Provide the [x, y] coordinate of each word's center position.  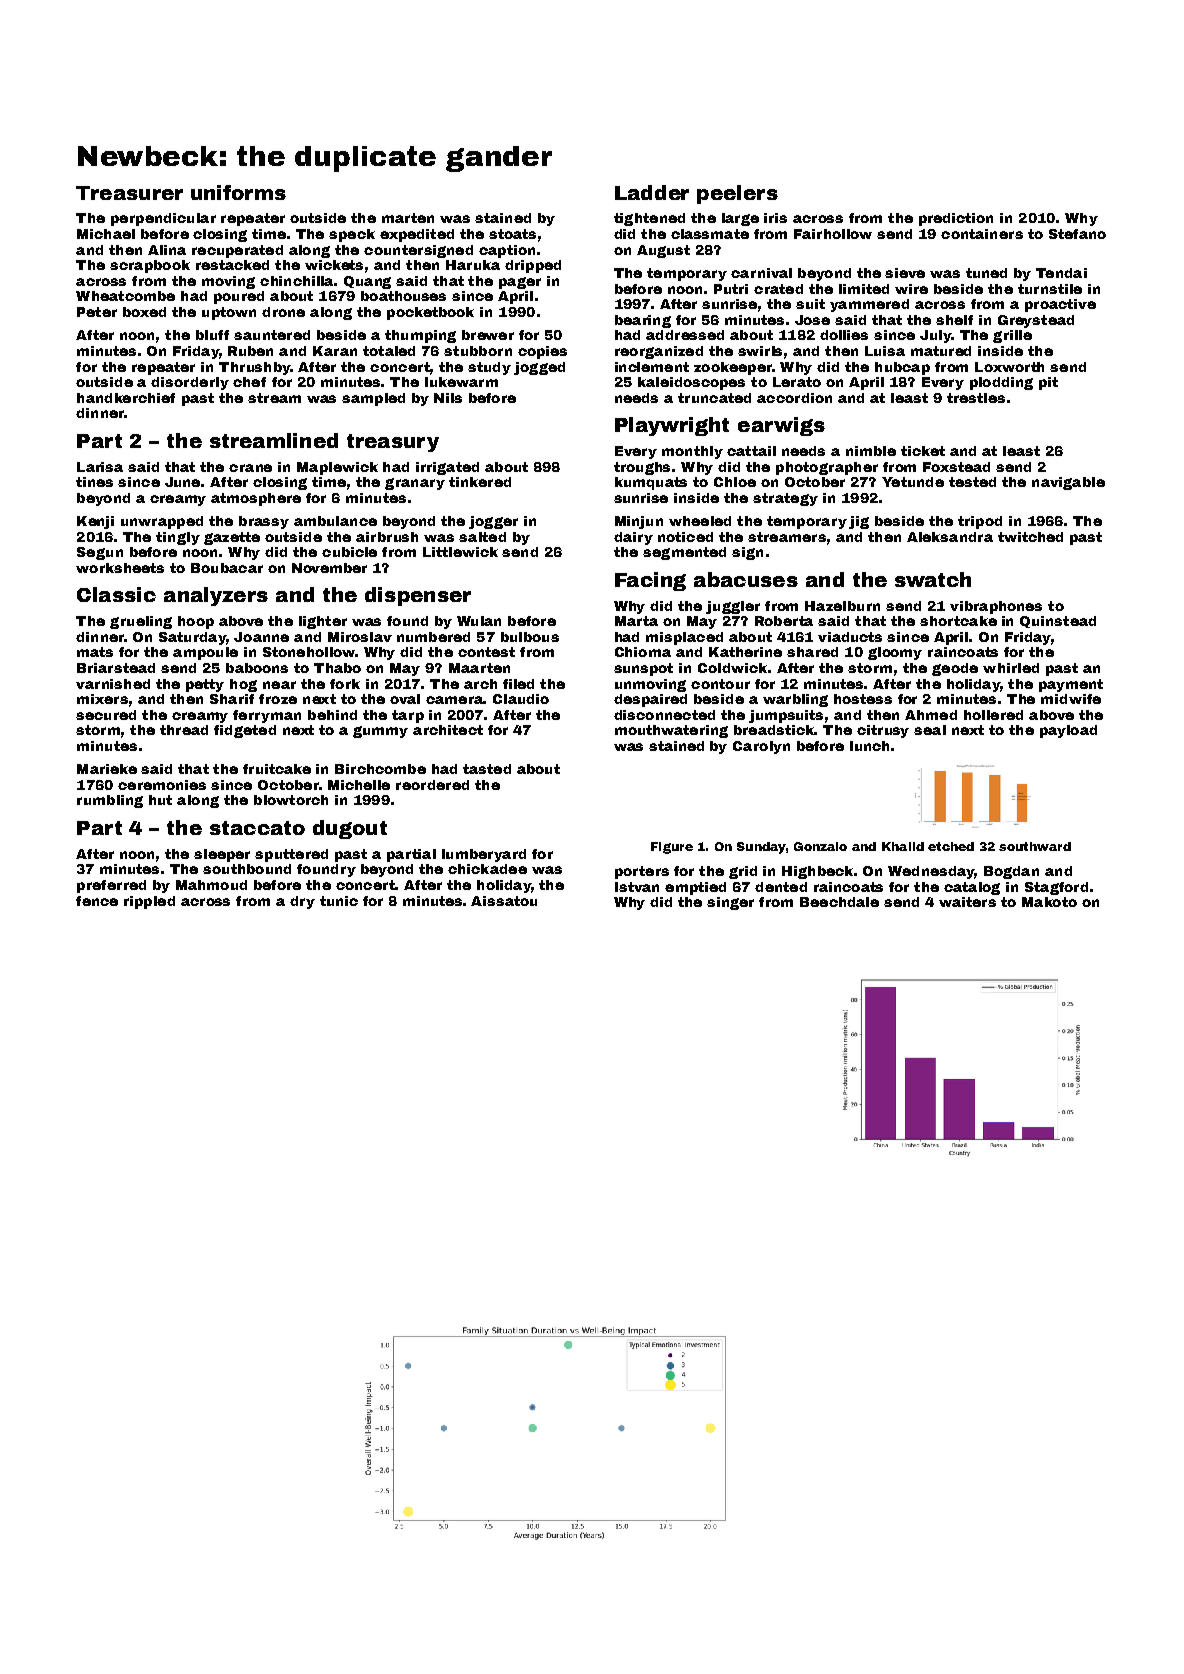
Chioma [643, 652]
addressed [685, 335]
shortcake [958, 621]
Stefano [1077, 234]
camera [455, 700]
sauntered [272, 335]
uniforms [238, 192]
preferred [111, 886]
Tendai [1061, 273]
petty [205, 685]
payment [1071, 685]
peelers [737, 194]
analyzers [216, 596]
